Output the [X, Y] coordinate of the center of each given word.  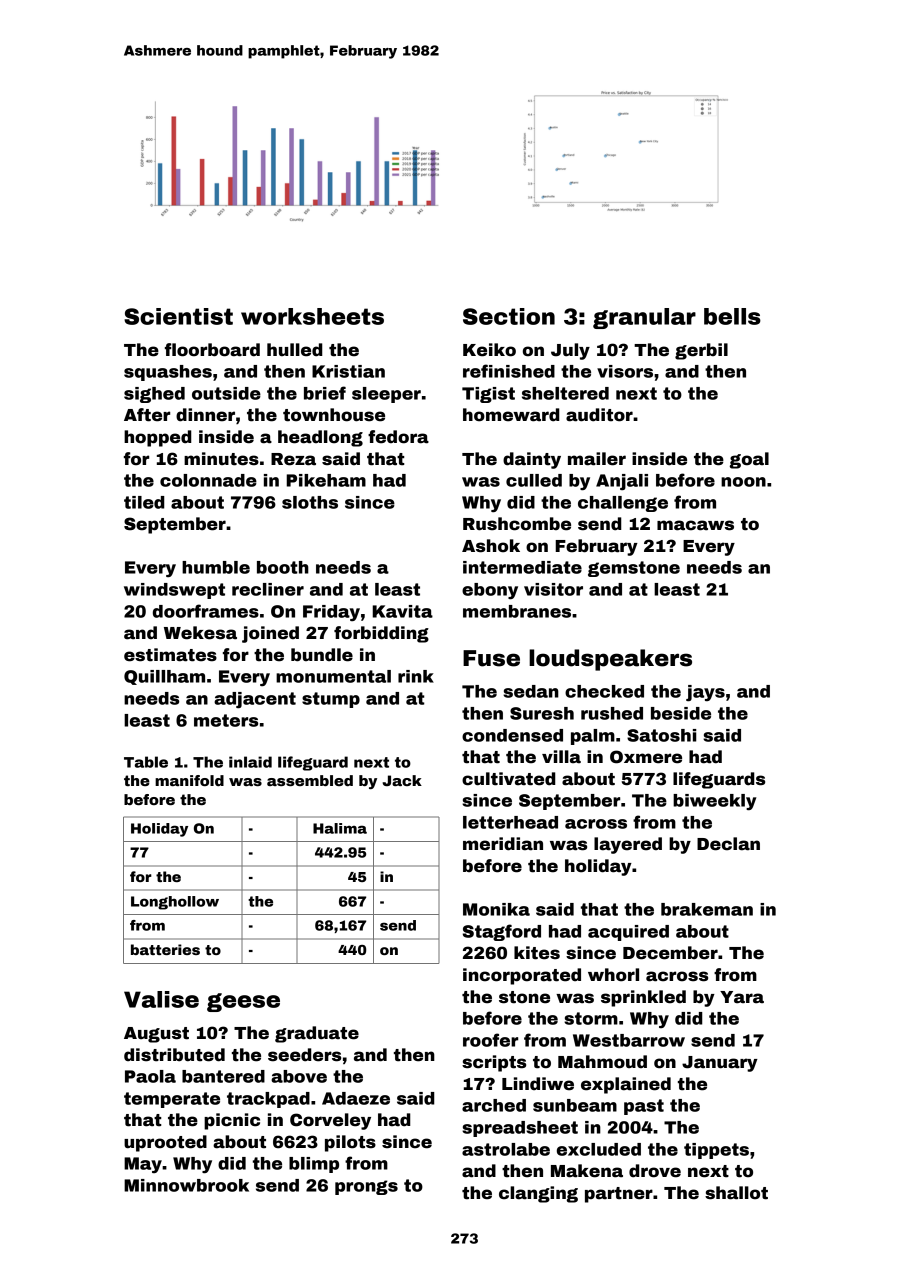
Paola [150, 1076]
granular [644, 318]
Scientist [178, 316]
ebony [490, 591]
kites [537, 953]
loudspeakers [610, 660]
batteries [165, 949]
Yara [742, 997]
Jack [402, 780]
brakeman [707, 909]
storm [591, 1018]
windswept [174, 591]
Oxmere [646, 757]
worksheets [312, 316]
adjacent [255, 700]
